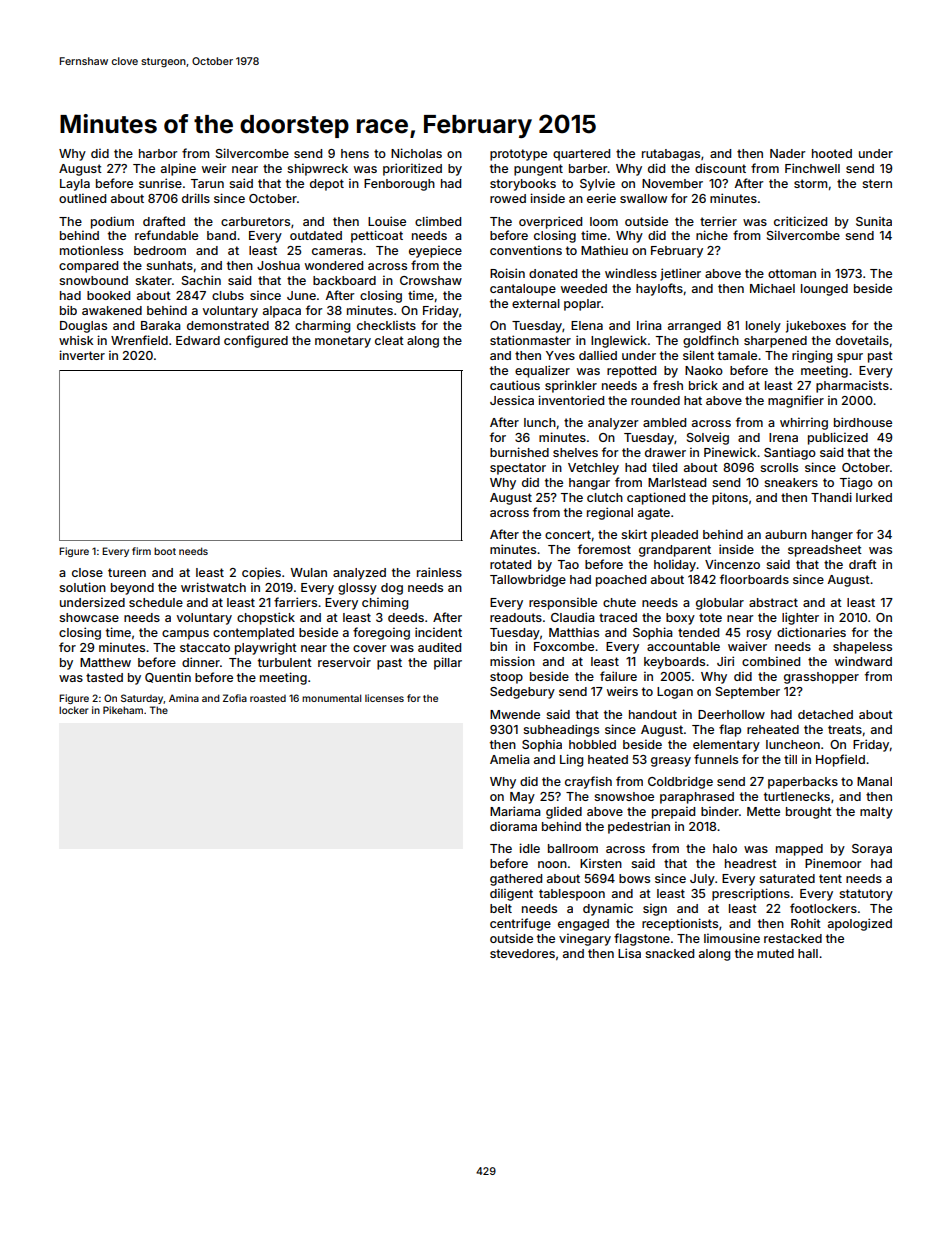  I want to click on magnifier, so click(796, 401).
